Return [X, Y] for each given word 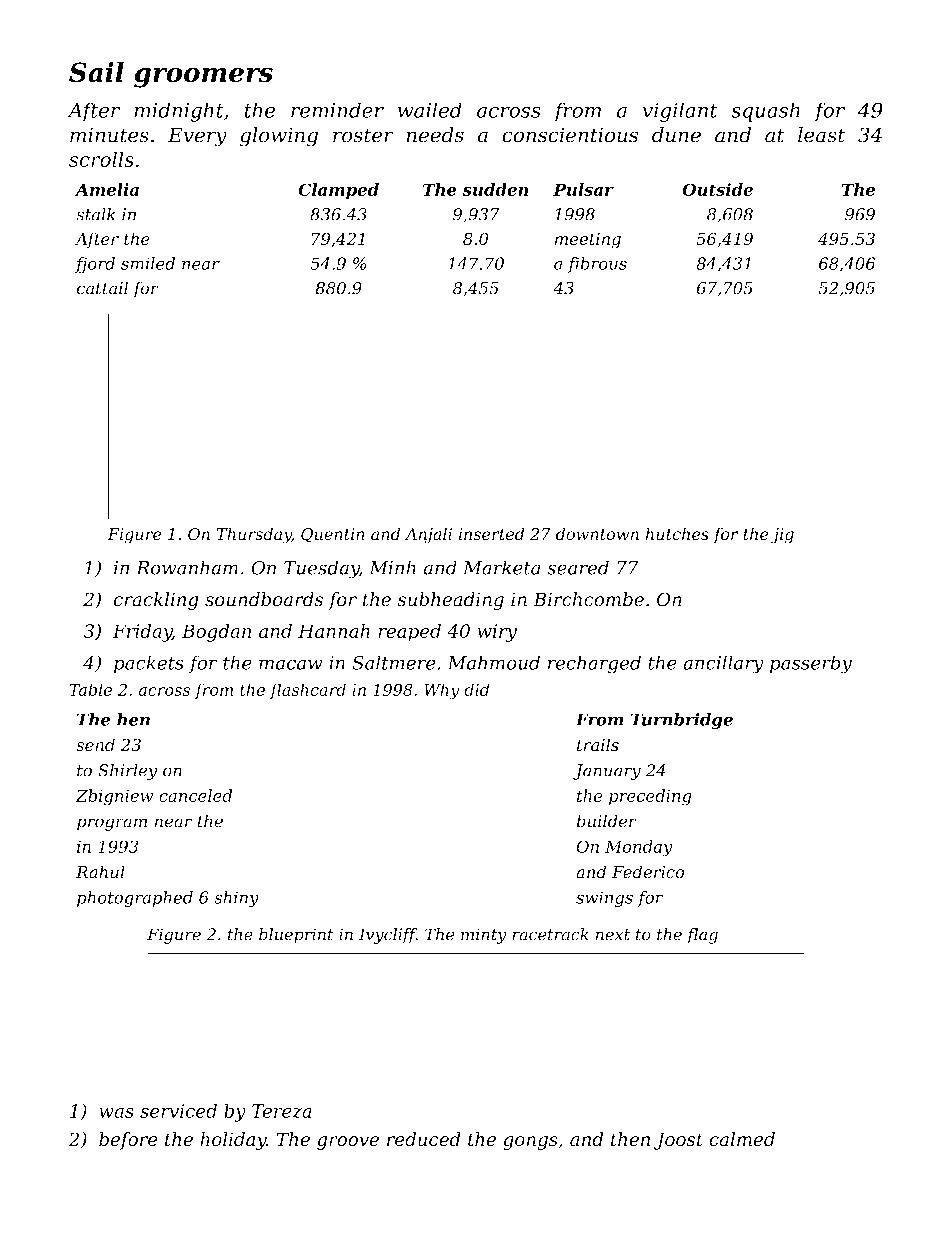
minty [484, 936]
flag [702, 936]
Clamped [339, 191]
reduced [424, 1139]
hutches [677, 534]
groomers [203, 77]
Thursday [254, 535]
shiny [236, 899]
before [128, 1141]
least [821, 135]
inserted [491, 534]
